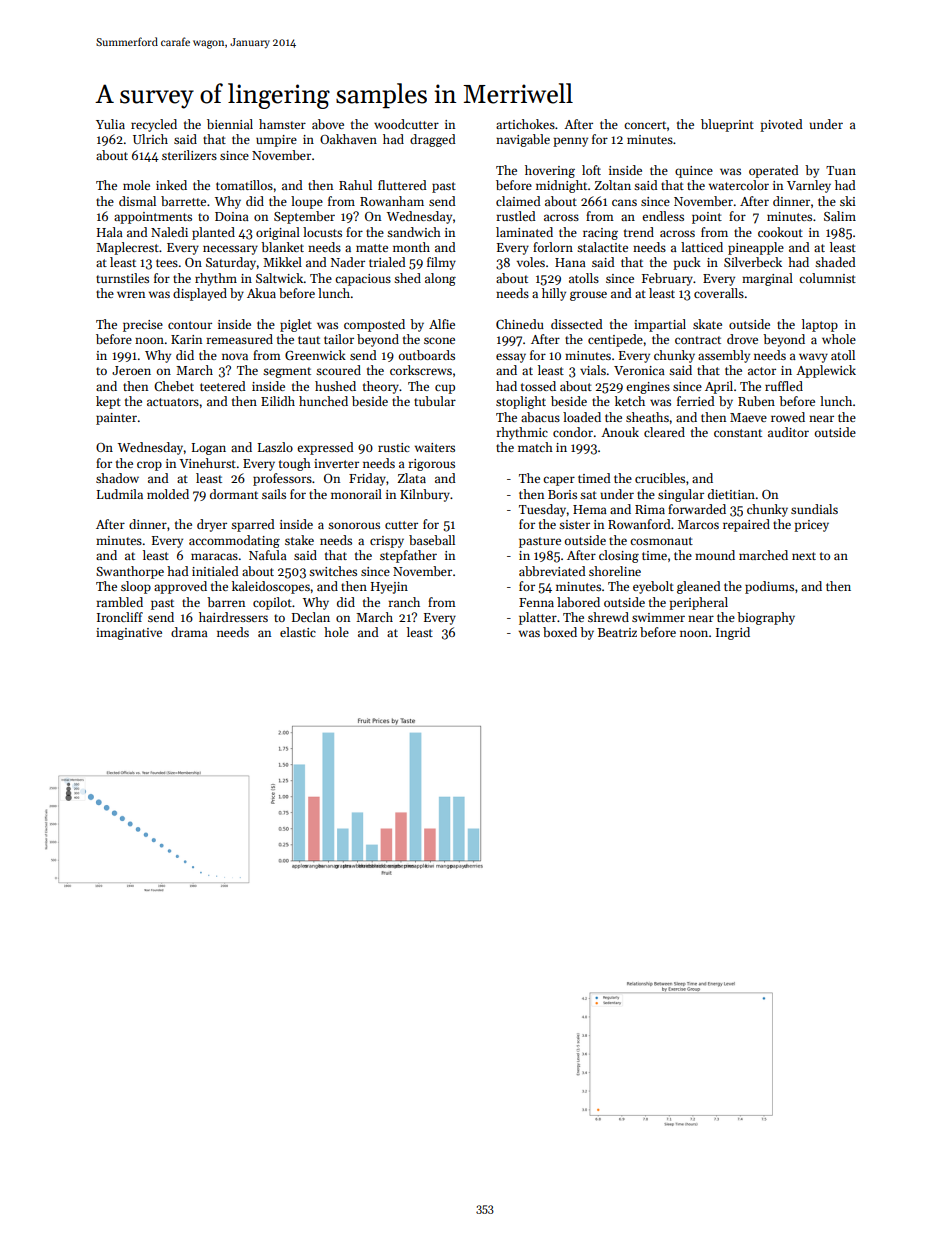 The height and width of the screenshot is (1233, 952). Describe the element at coordinates (538, 386) in the screenshot. I see `tossed` at that location.
